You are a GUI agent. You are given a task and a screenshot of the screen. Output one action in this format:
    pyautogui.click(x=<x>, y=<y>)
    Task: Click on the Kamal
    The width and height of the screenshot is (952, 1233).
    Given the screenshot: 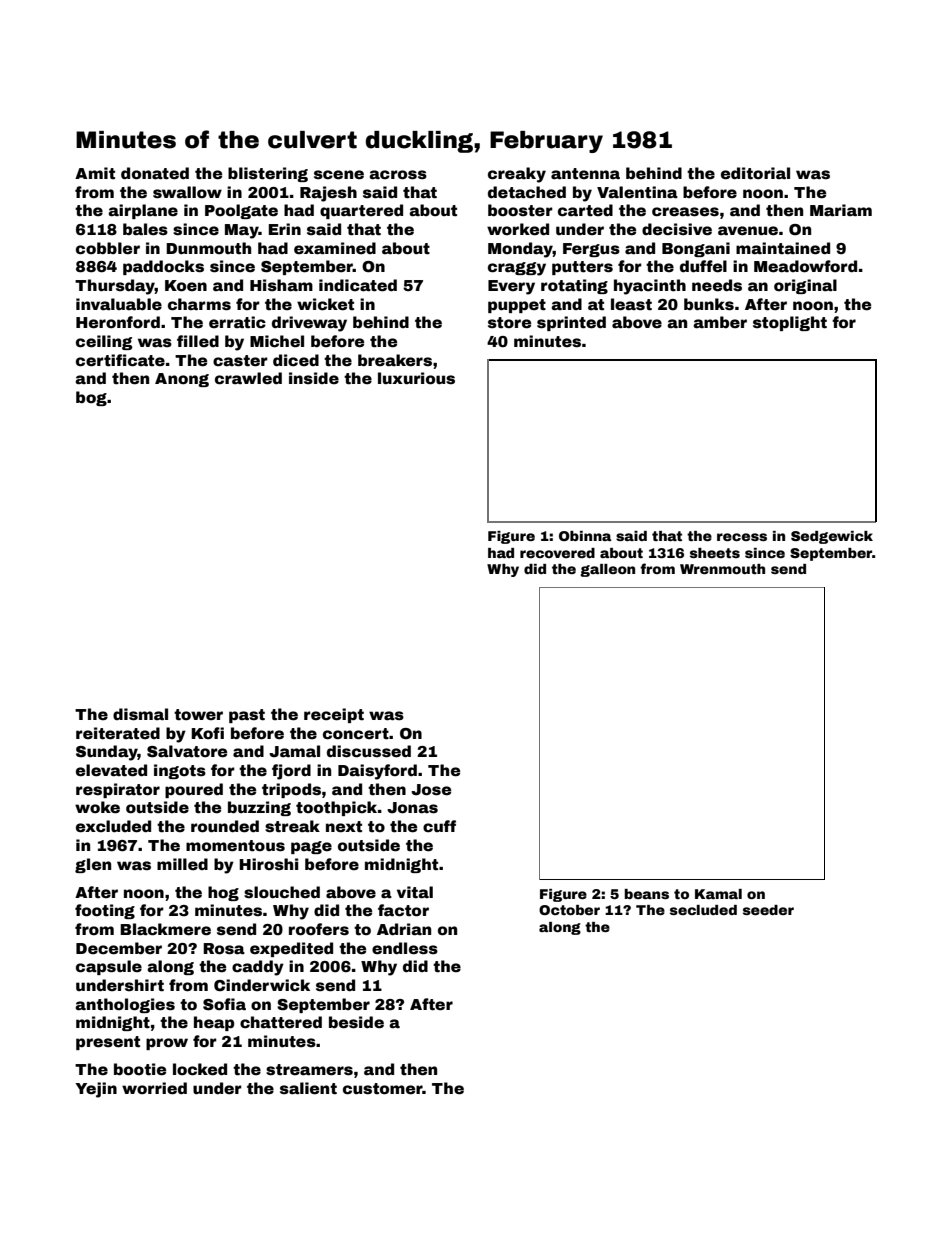 What is the action you would take?
    pyautogui.click(x=718, y=894)
